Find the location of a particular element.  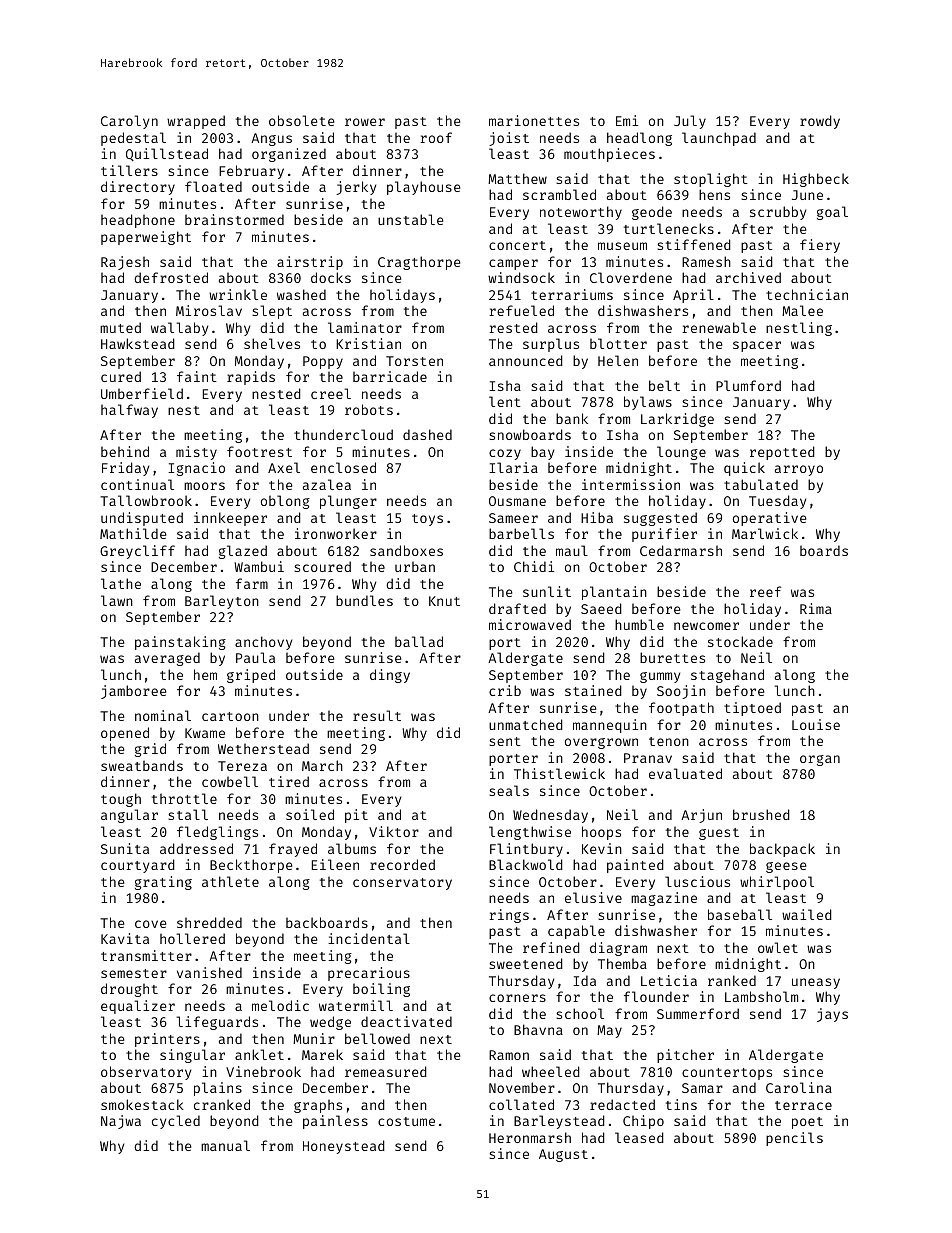

Ousmane is located at coordinates (517, 501).
